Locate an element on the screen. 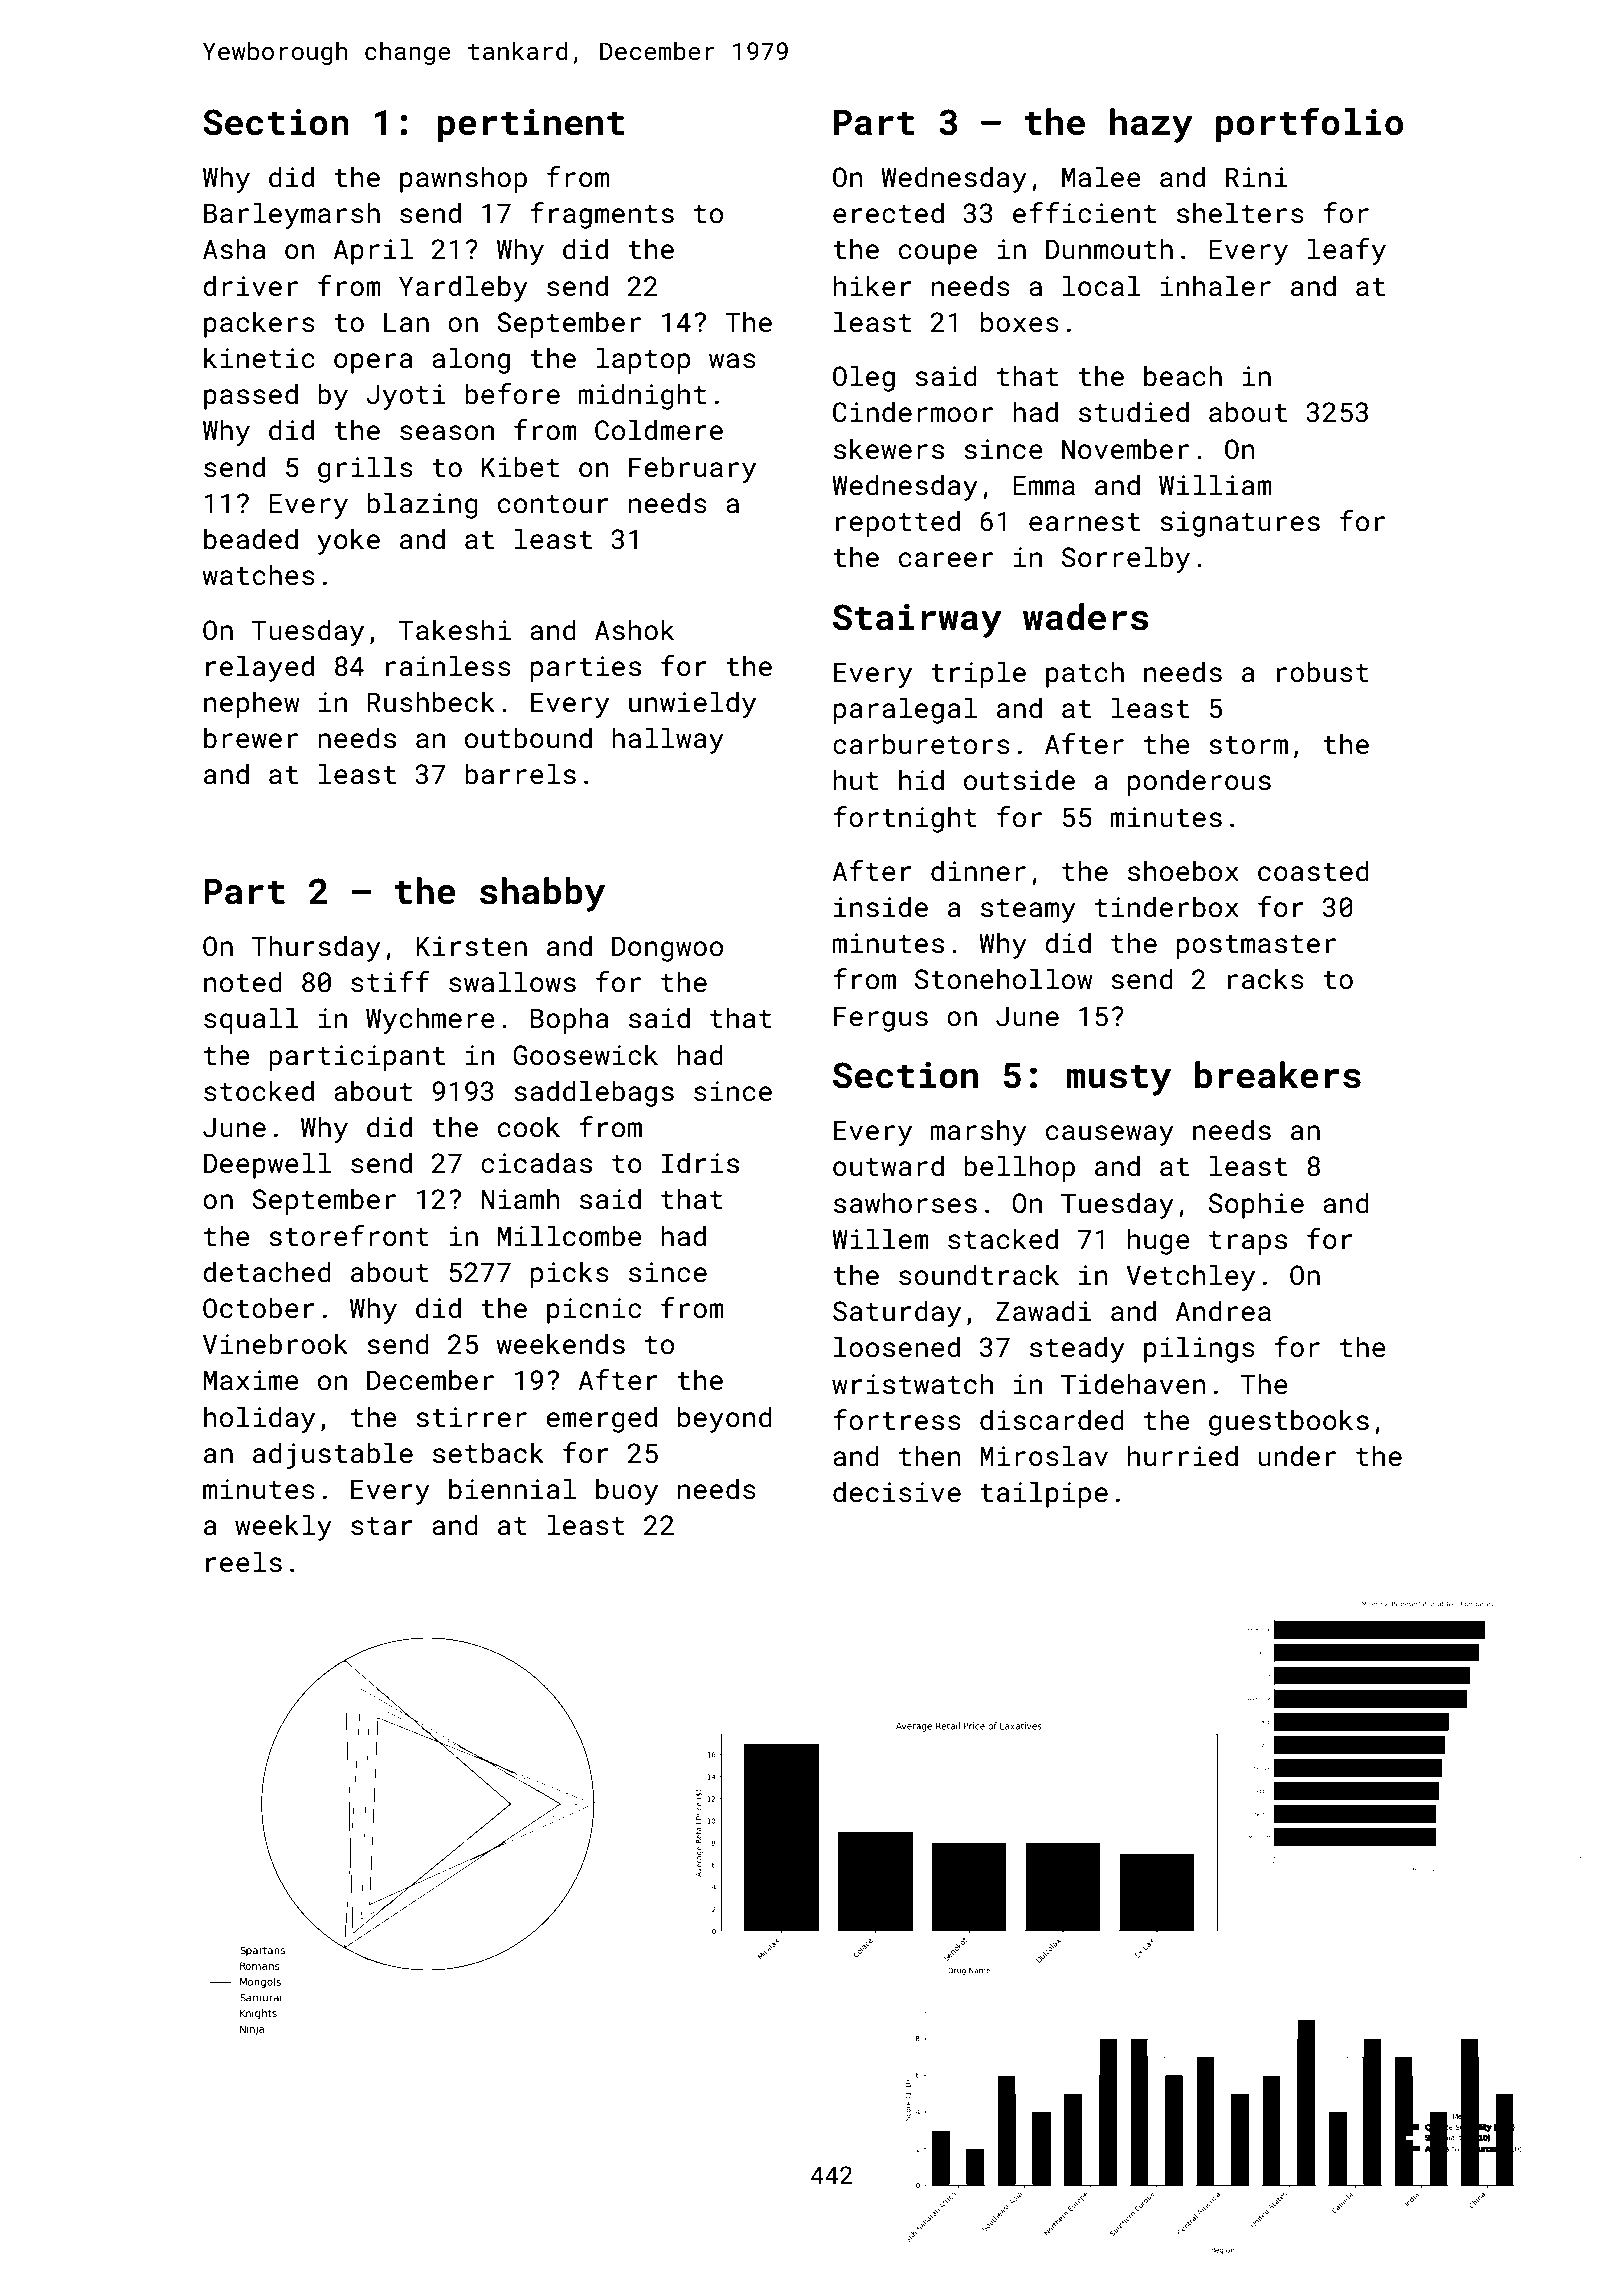  traps is located at coordinates (1248, 1243).
